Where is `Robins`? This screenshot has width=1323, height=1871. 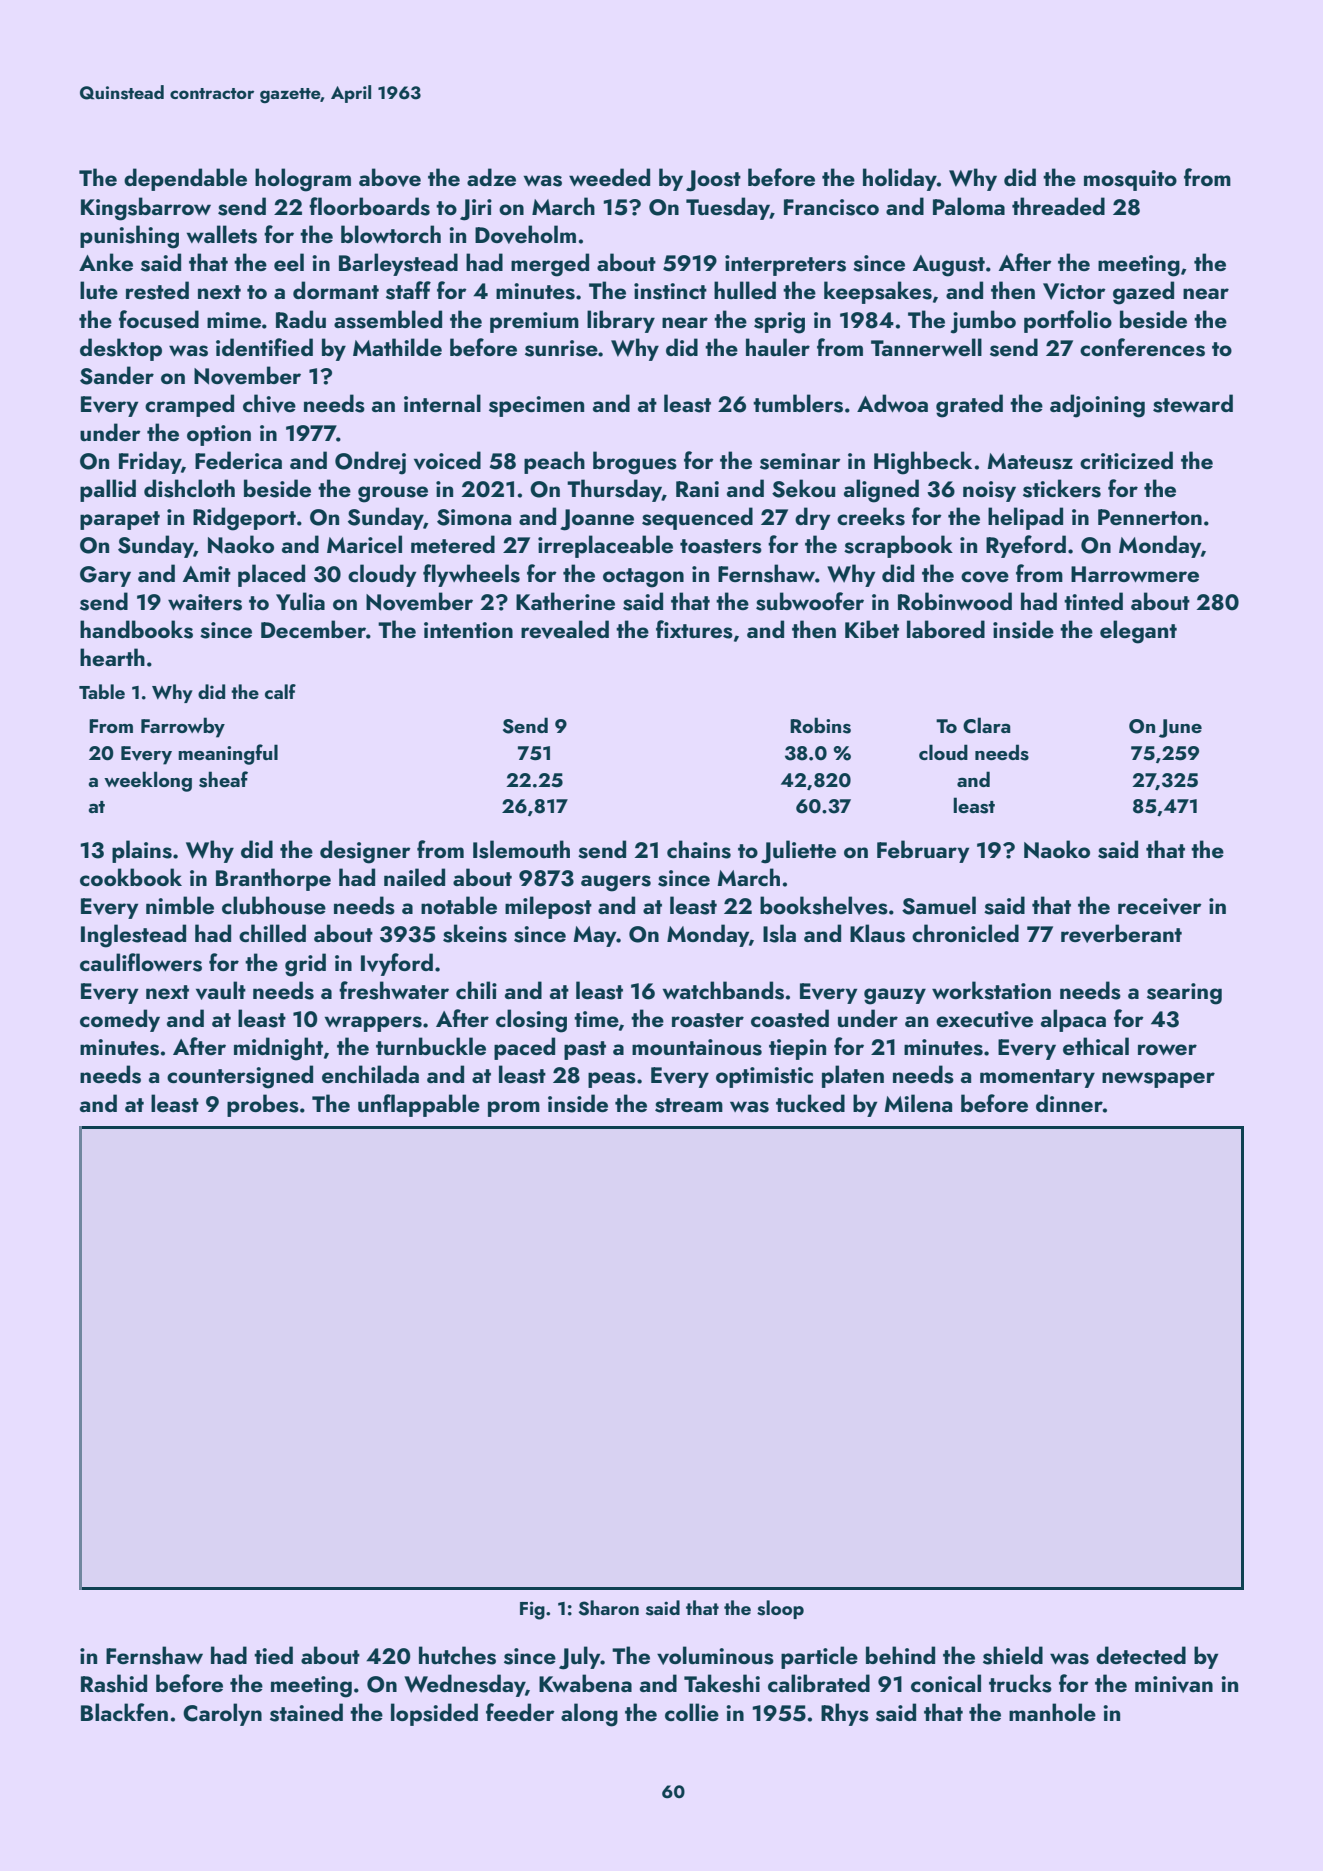
Robins is located at coordinates (820, 725).
